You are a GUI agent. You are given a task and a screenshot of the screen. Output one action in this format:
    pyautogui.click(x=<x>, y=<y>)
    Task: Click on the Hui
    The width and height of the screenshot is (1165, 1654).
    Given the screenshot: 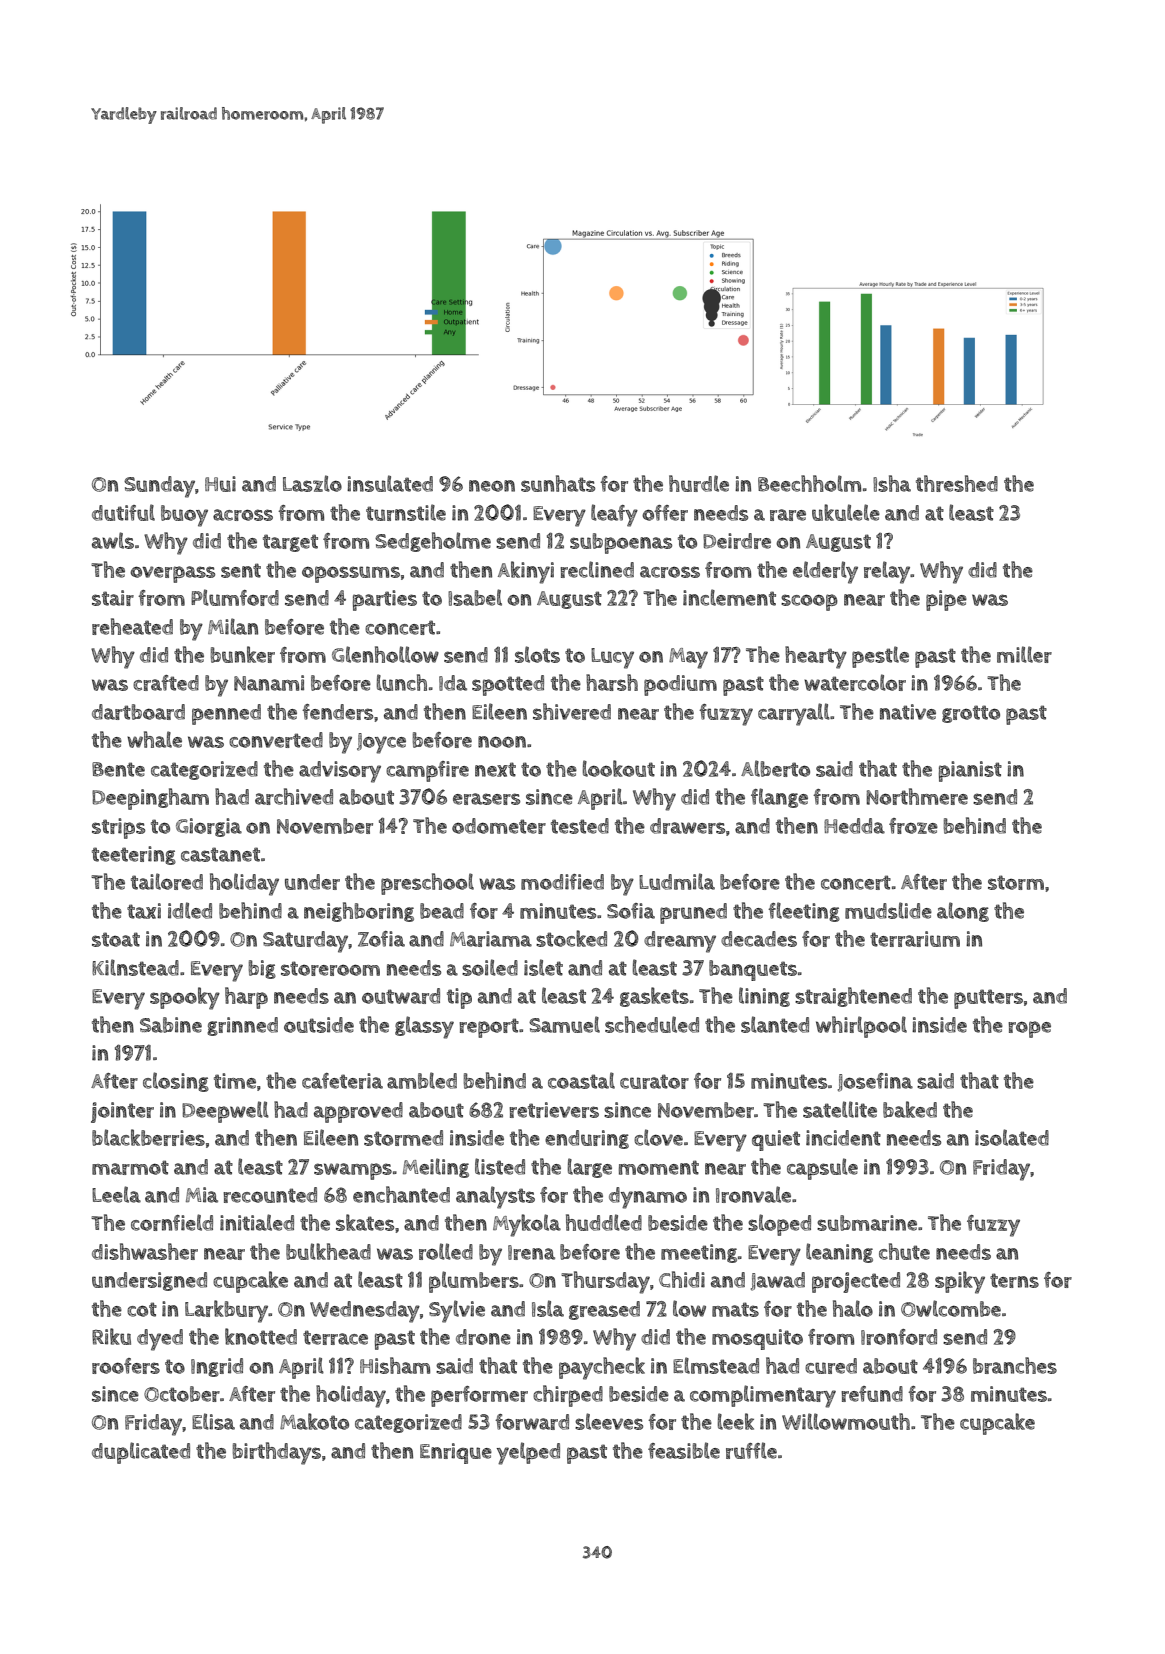 What is the action you would take?
    pyautogui.click(x=220, y=484)
